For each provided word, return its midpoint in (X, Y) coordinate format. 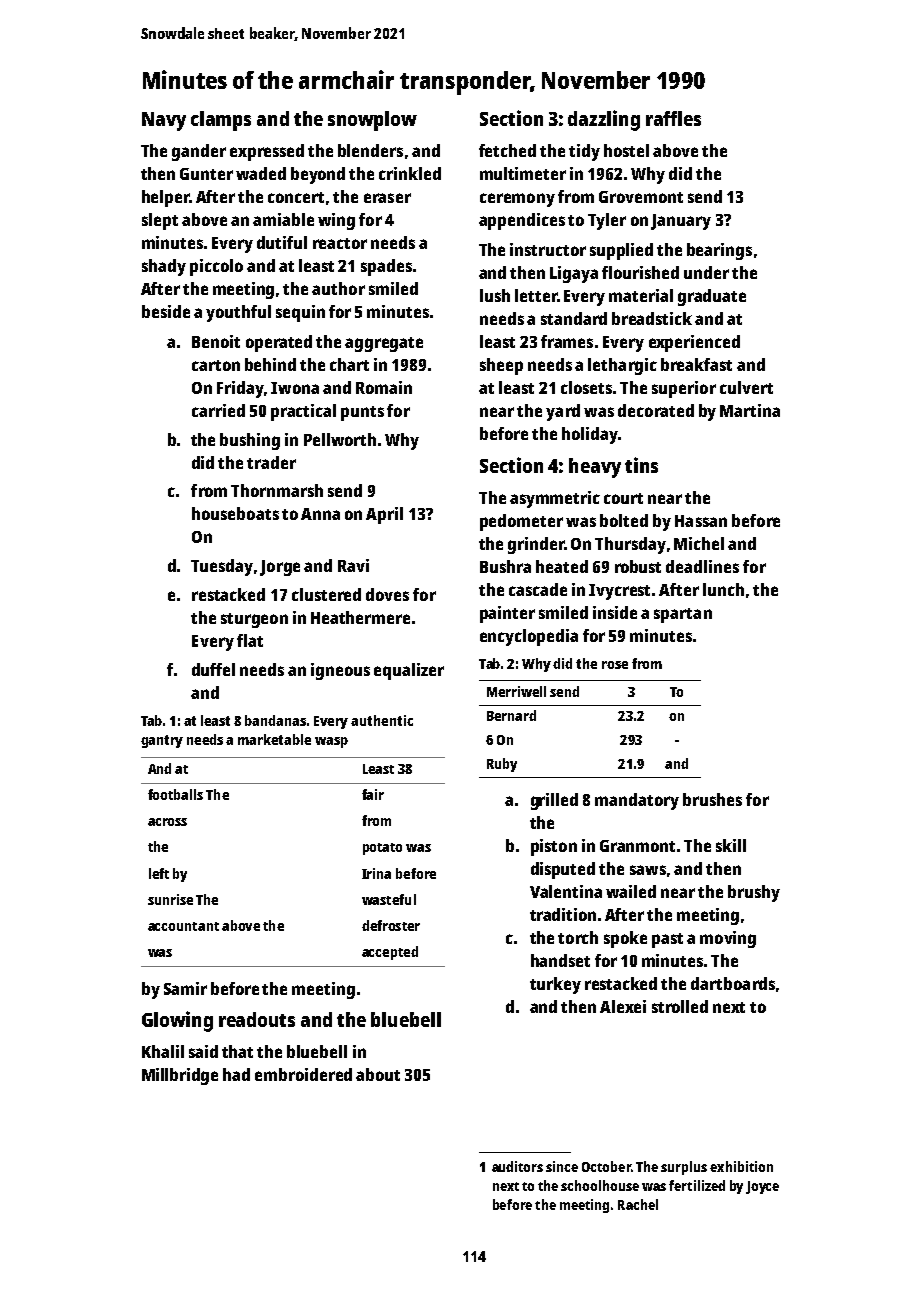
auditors (517, 1166)
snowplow (372, 121)
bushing (250, 441)
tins (641, 465)
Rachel (638, 1204)
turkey (555, 985)
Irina (376, 873)
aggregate (384, 344)
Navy (164, 121)
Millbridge (180, 1076)
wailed (631, 891)
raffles (673, 118)
